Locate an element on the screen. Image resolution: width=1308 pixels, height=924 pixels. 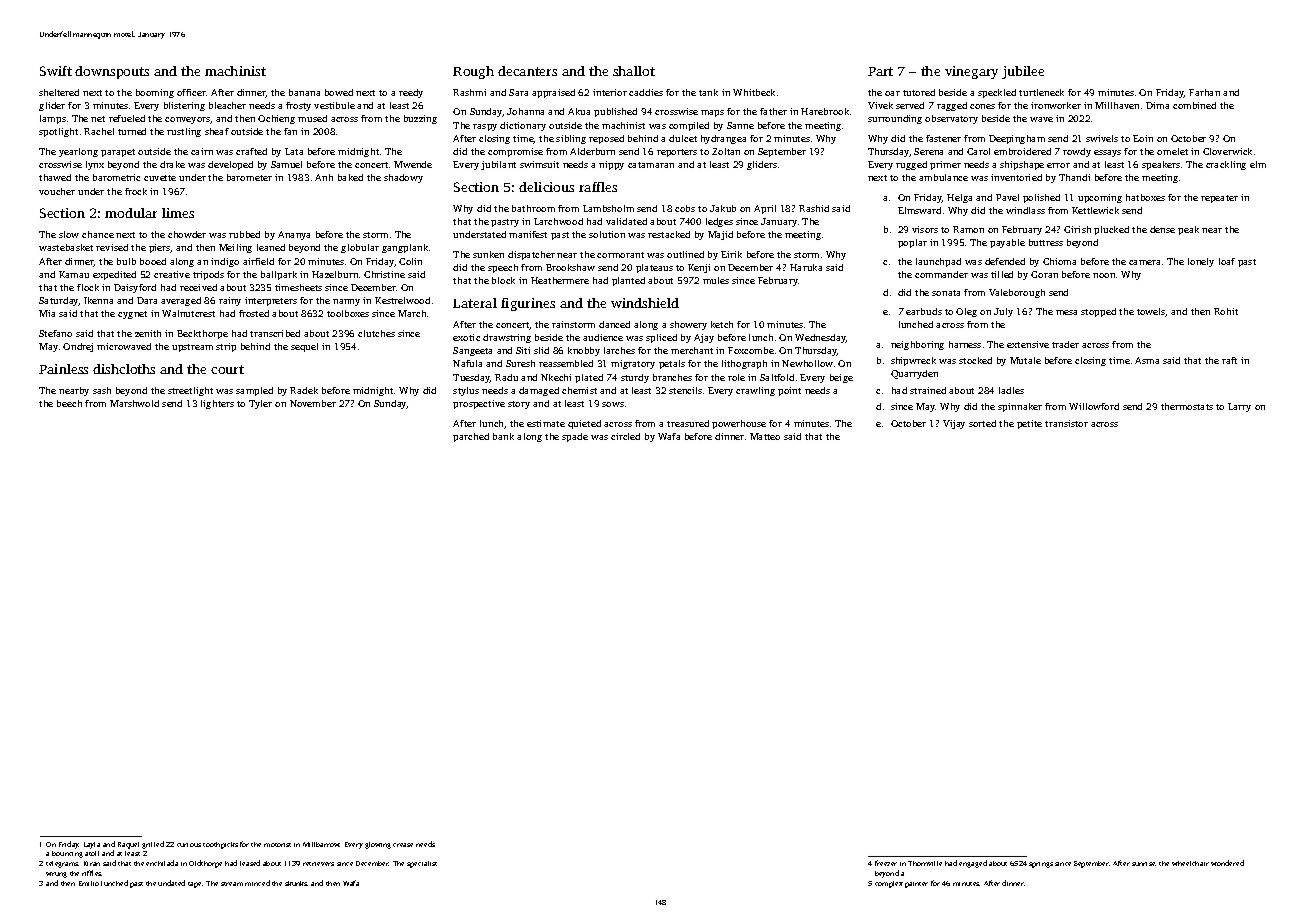
Part is located at coordinates (880, 71).
